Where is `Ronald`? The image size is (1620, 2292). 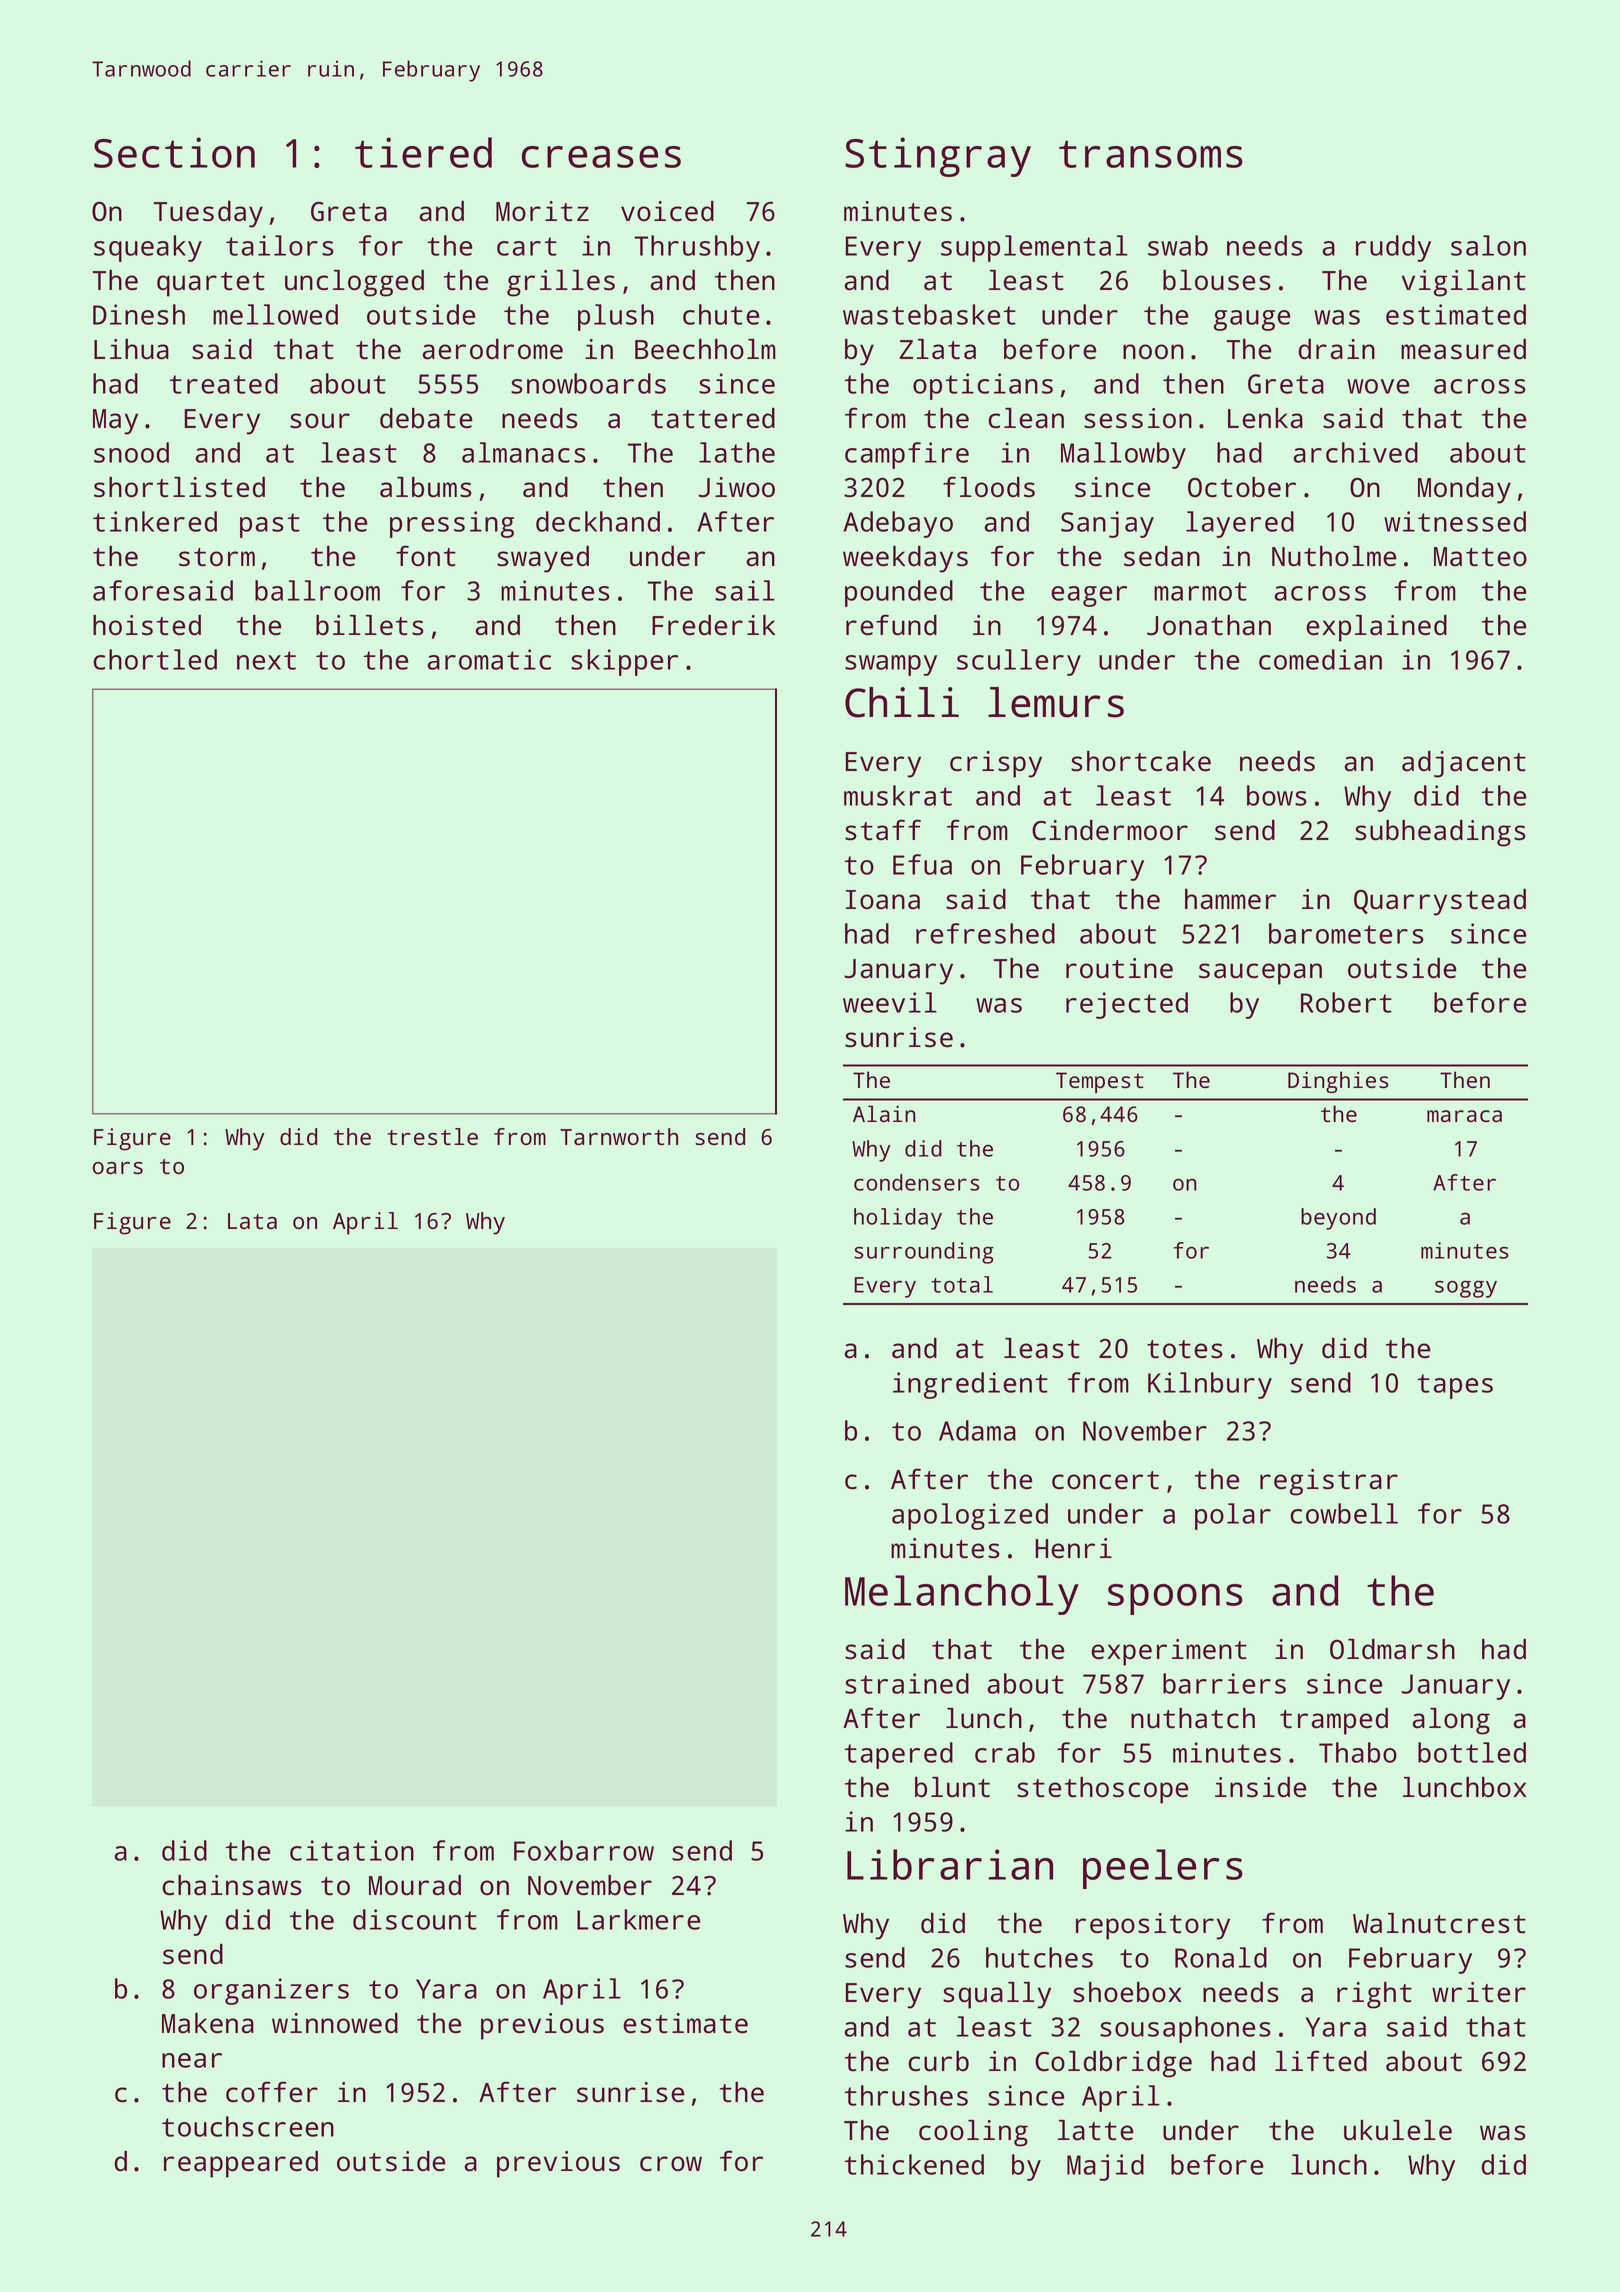
Ronald is located at coordinates (1221, 1957).
